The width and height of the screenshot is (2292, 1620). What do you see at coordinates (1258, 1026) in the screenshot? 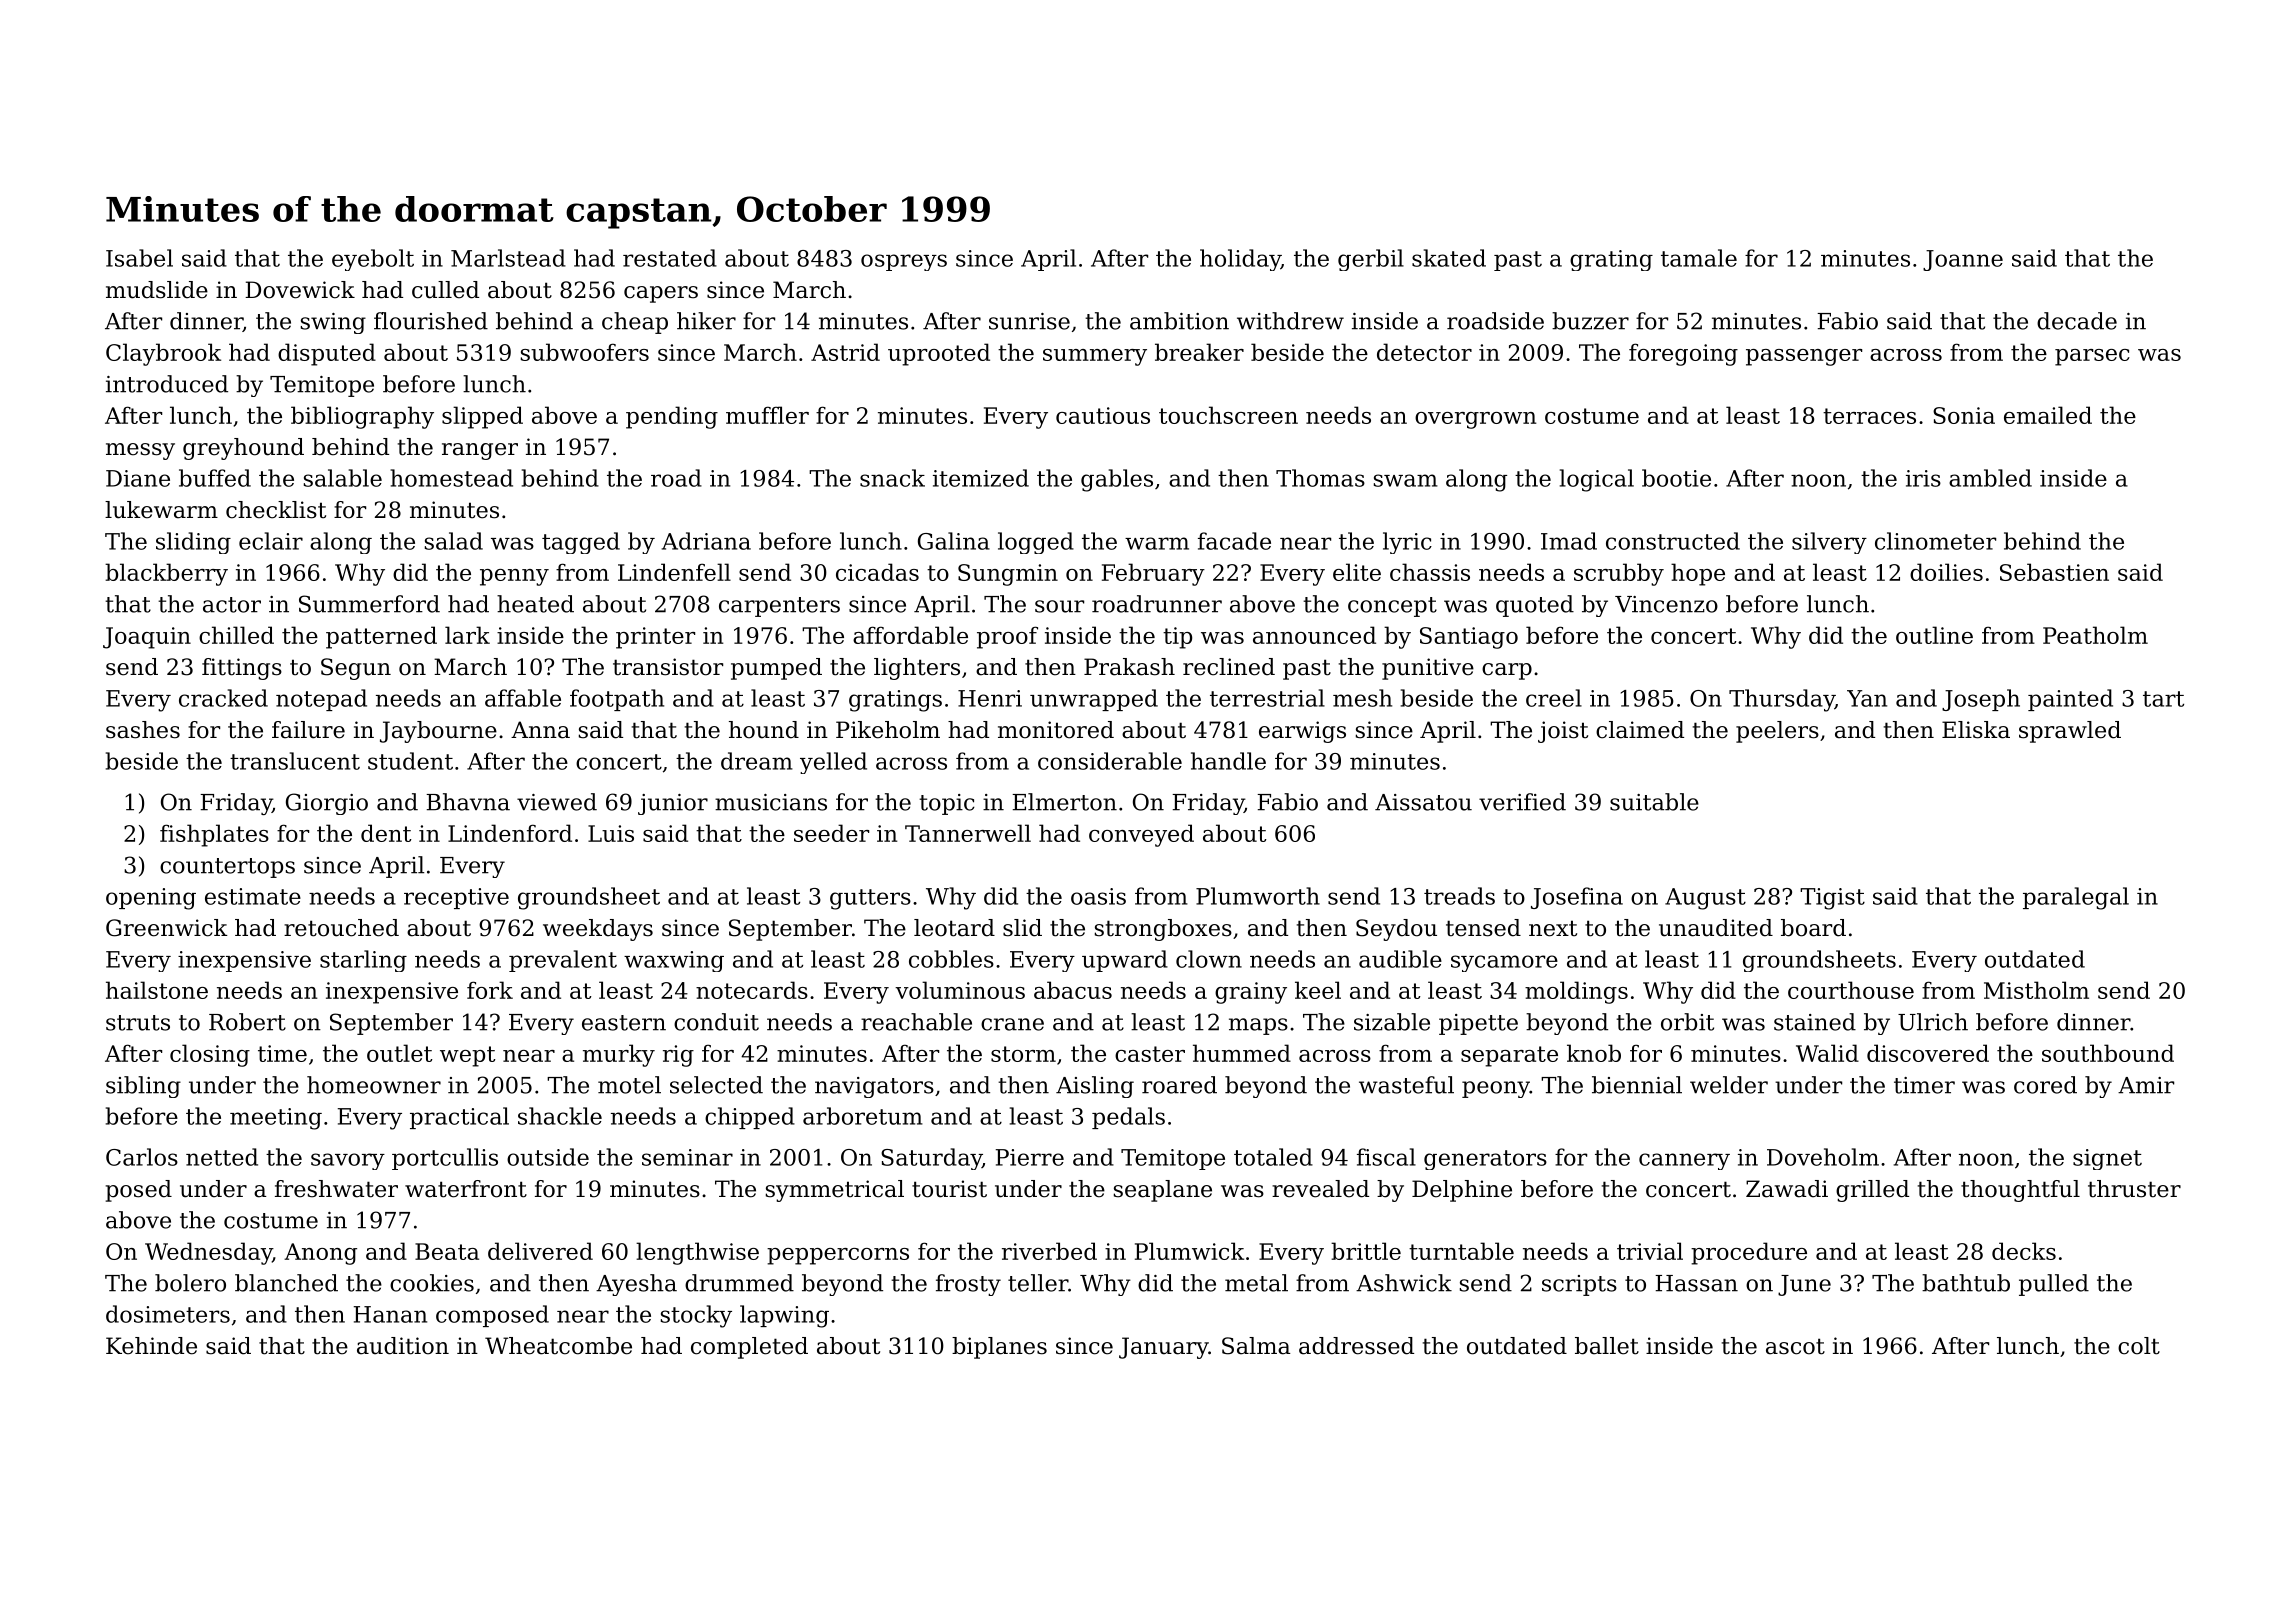
I see `maps` at bounding box center [1258, 1026].
